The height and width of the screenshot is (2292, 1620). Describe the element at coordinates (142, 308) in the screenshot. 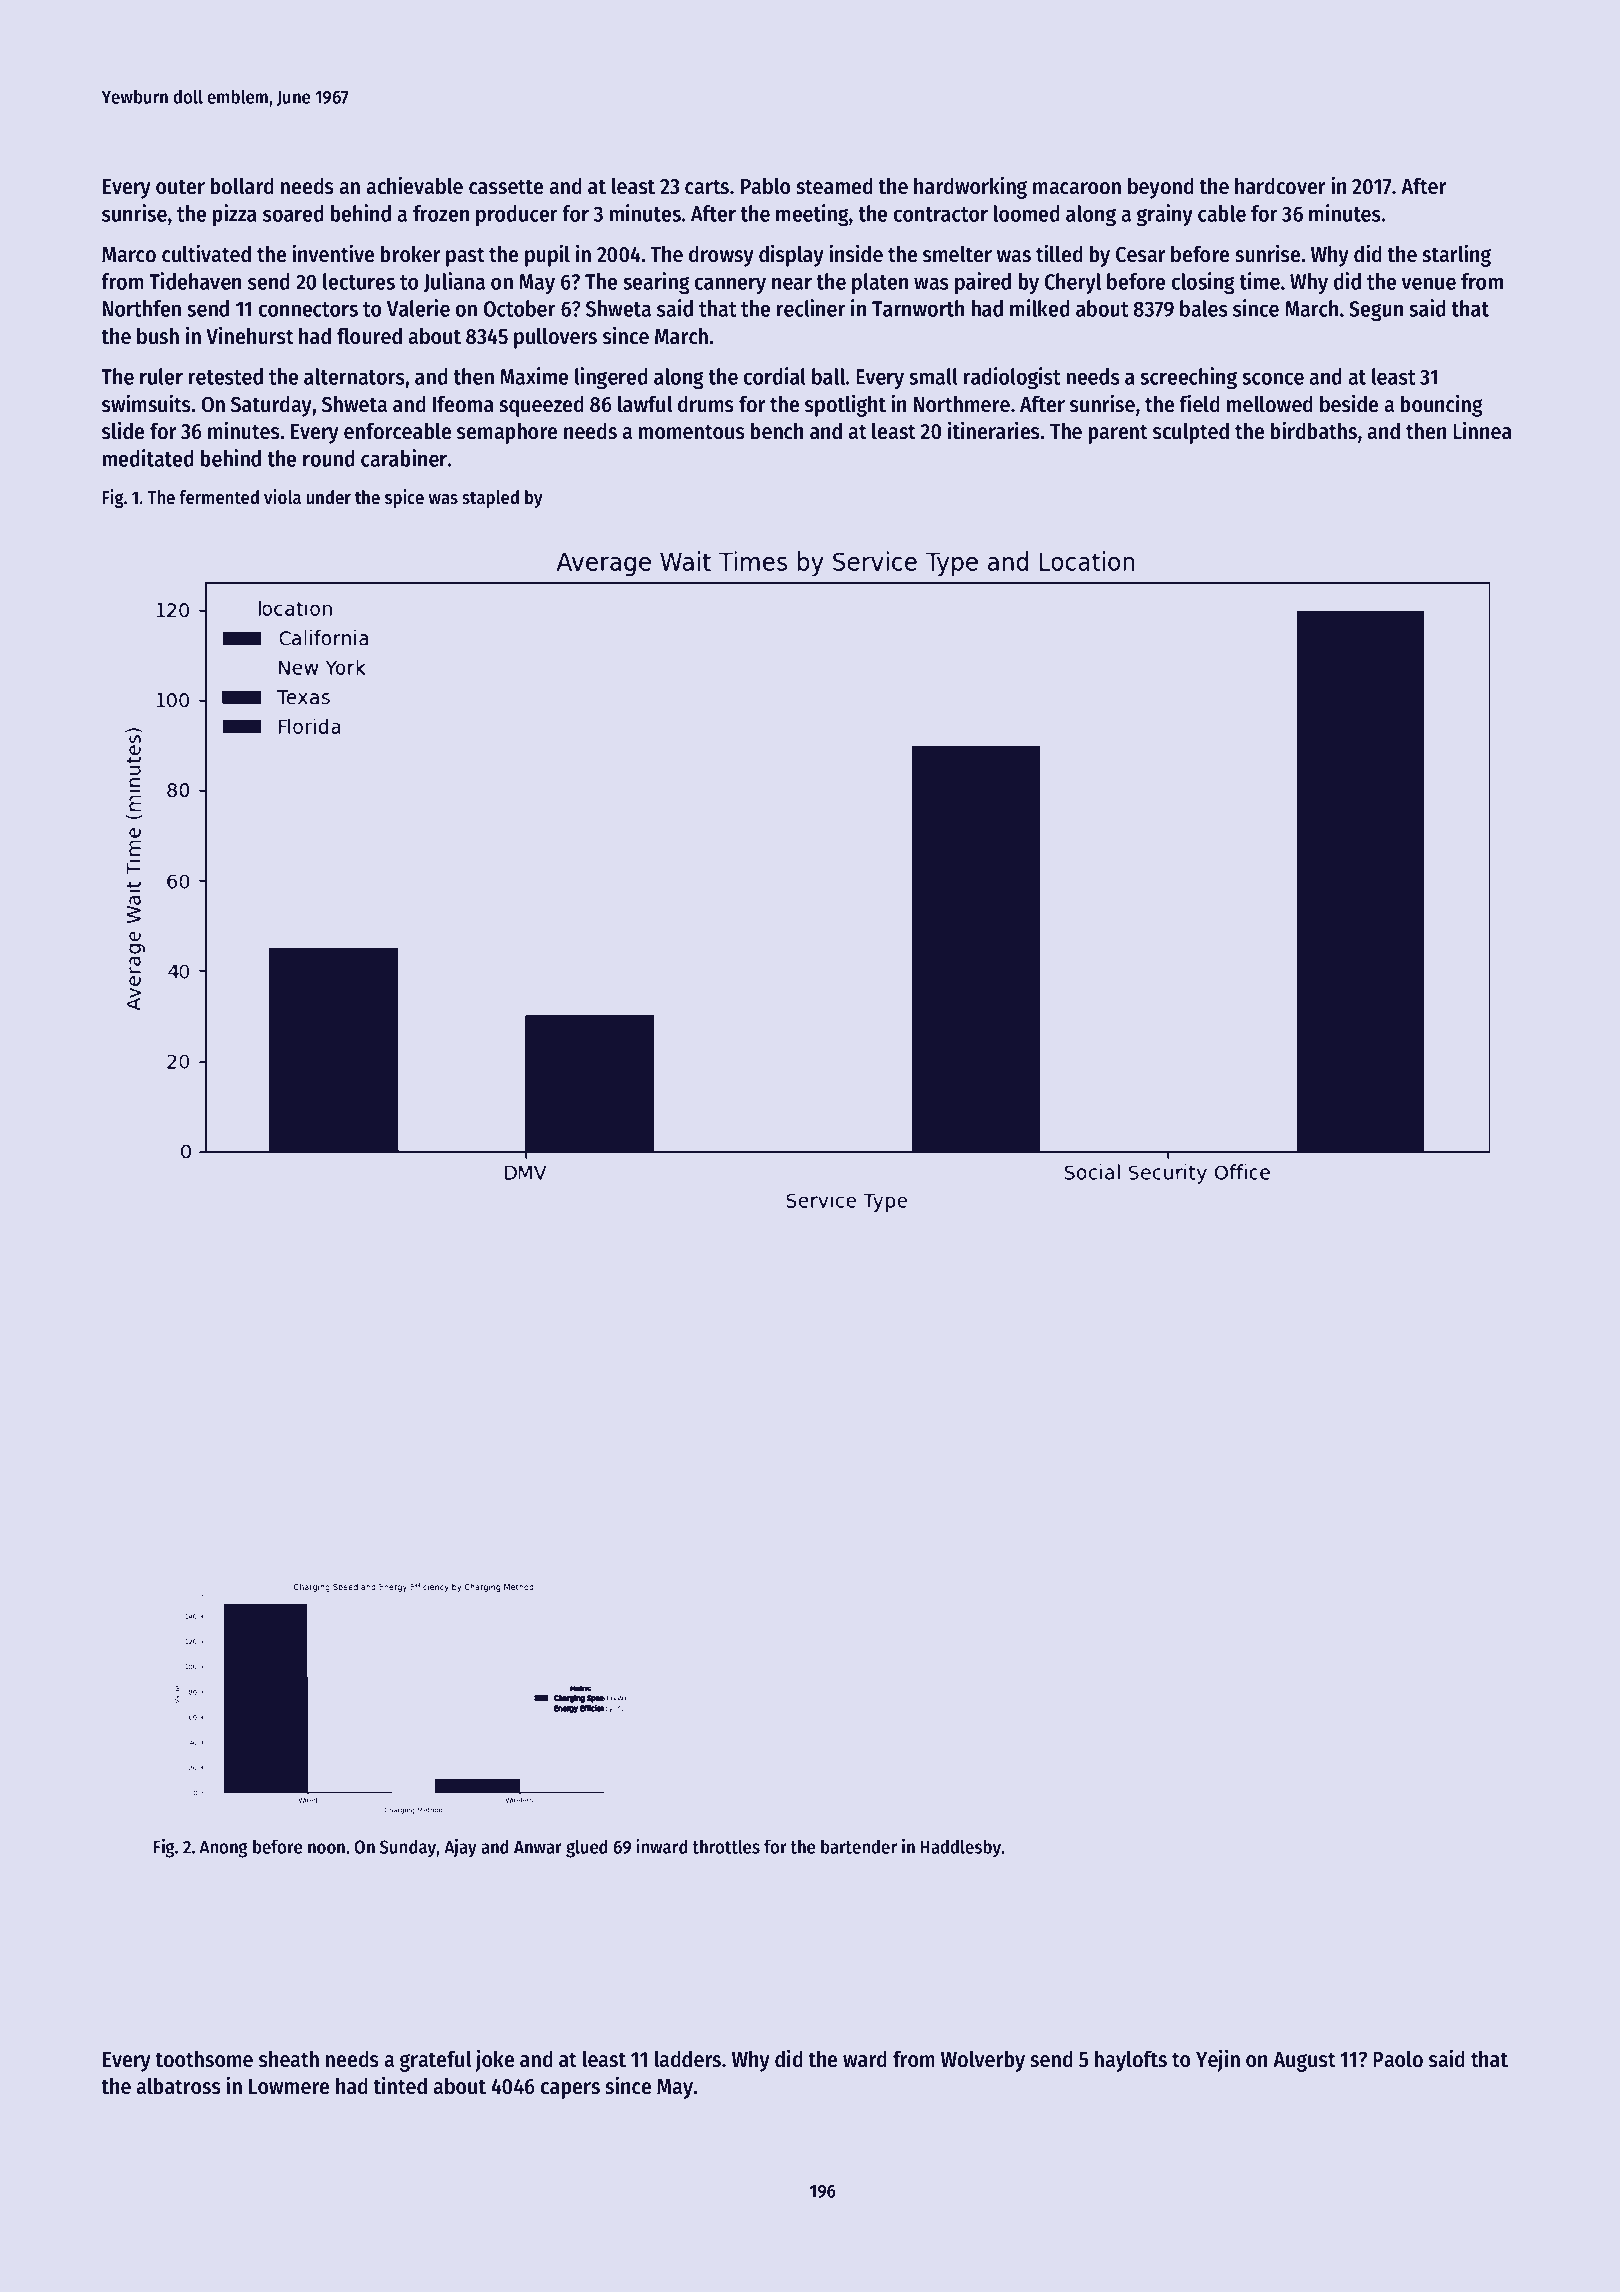

I see `Northfen` at that location.
